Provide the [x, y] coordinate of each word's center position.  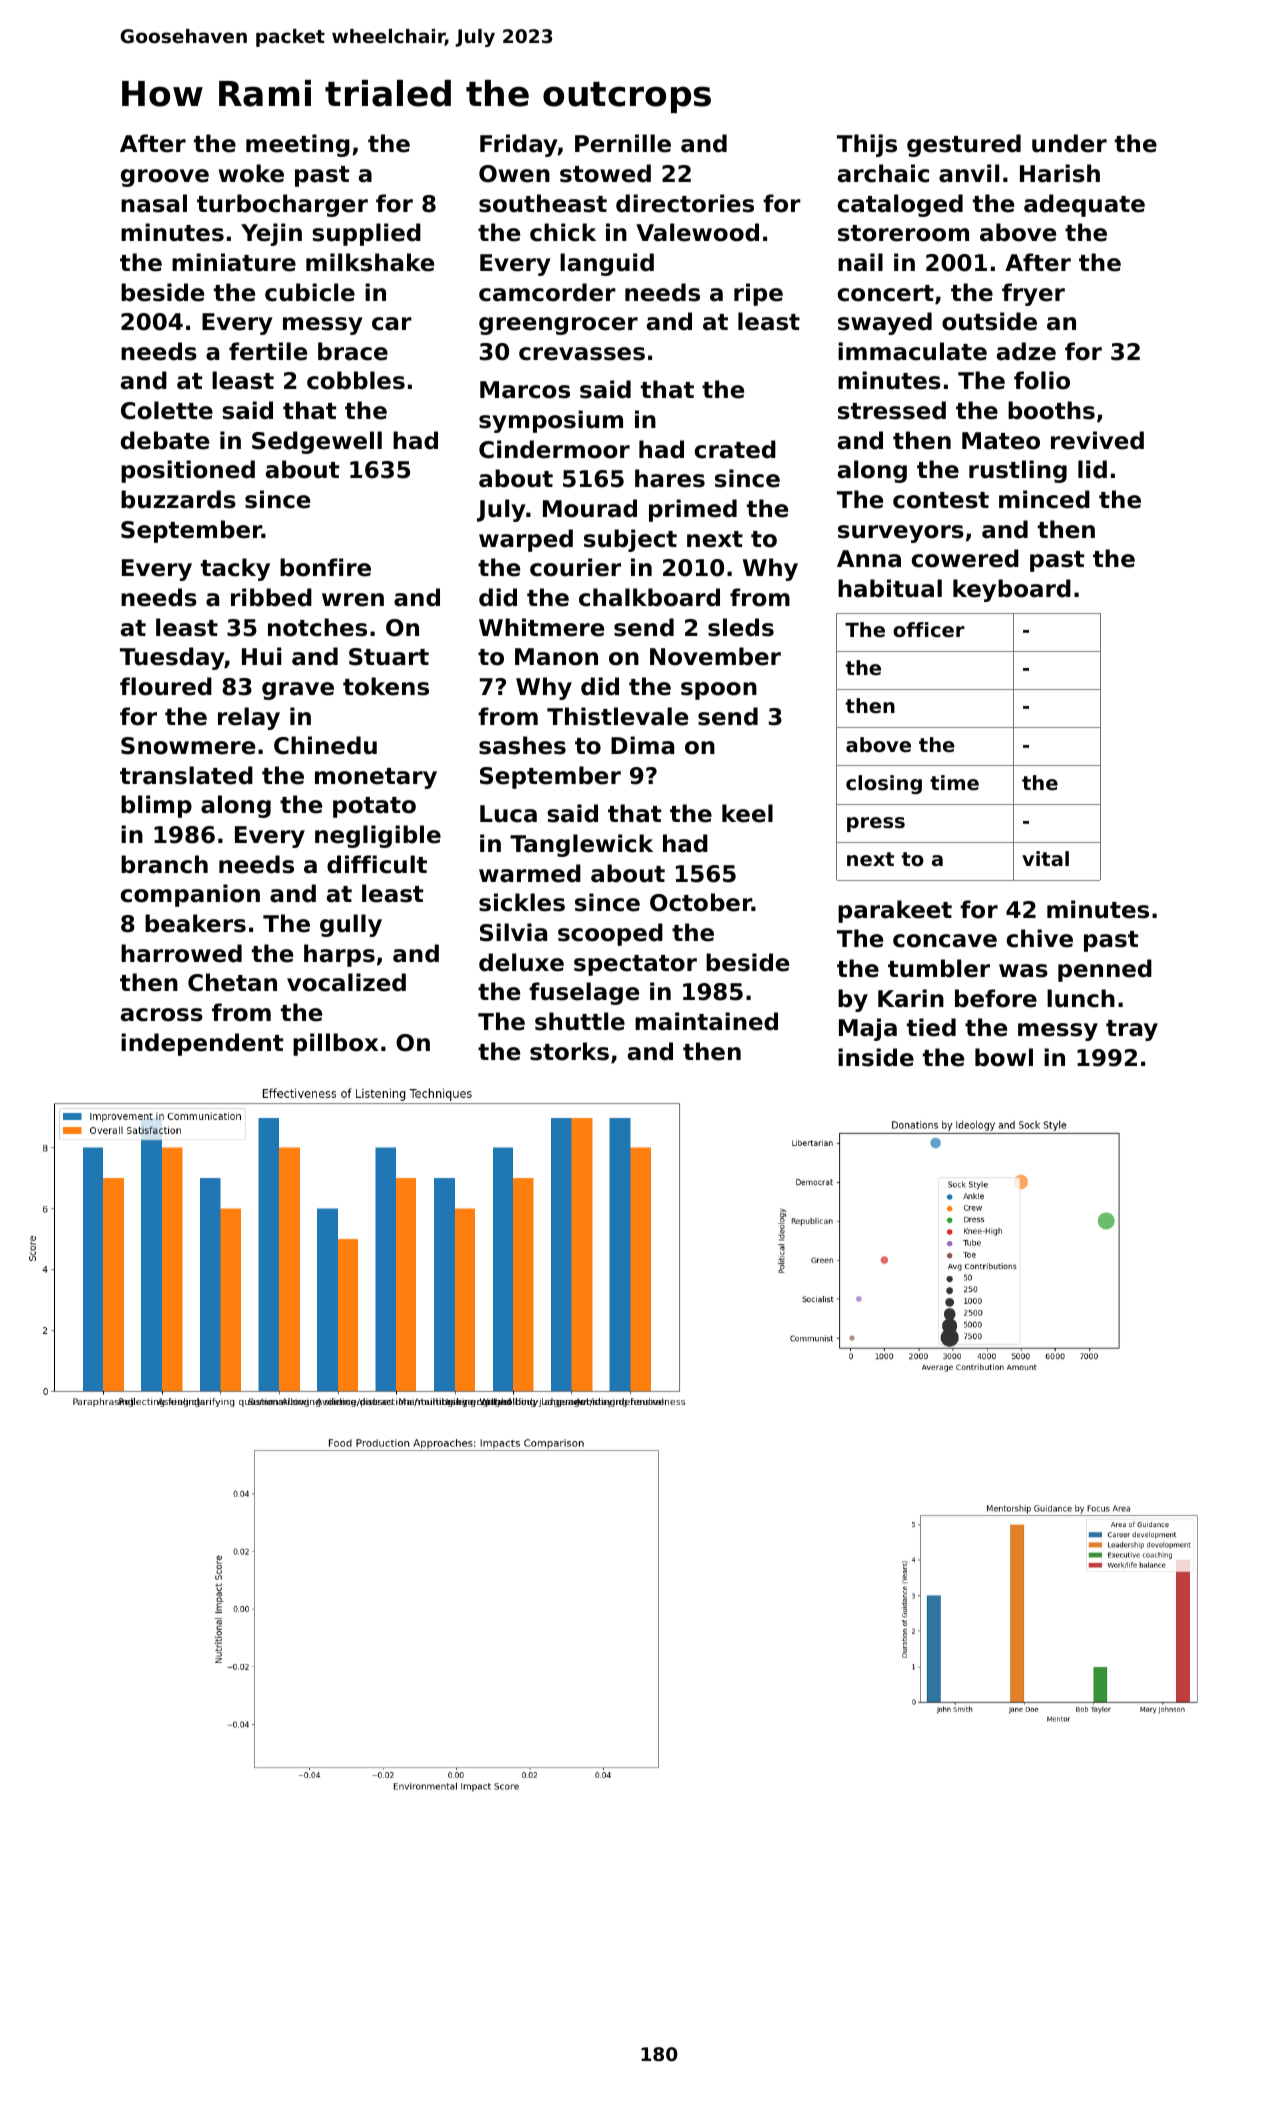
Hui [261, 656]
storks [569, 1051]
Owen [514, 174]
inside [876, 1057]
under [1069, 143]
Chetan [232, 982]
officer [929, 630]
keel [747, 813]
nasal [154, 203]
